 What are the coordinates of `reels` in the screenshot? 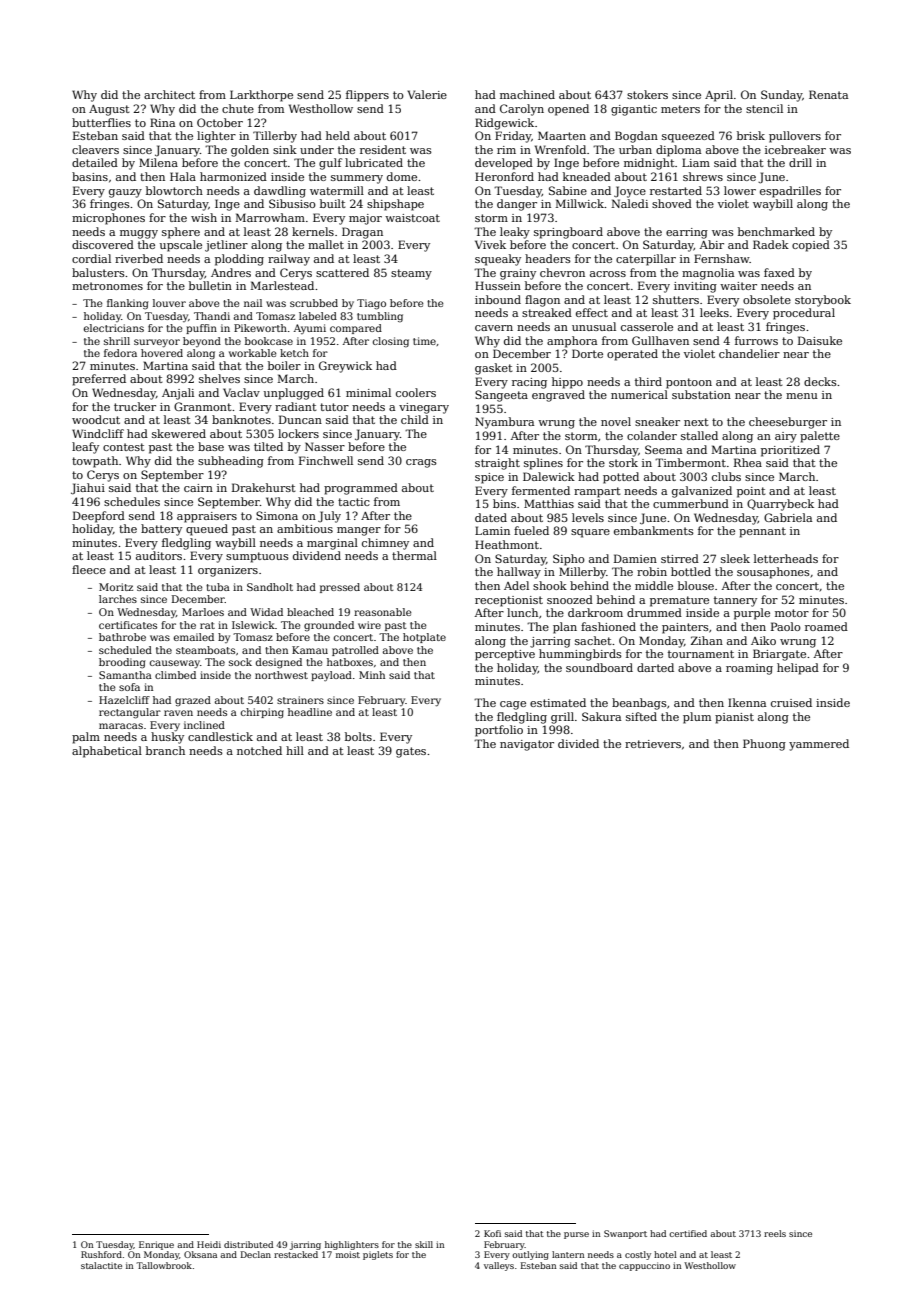 It's located at (775, 1233).
